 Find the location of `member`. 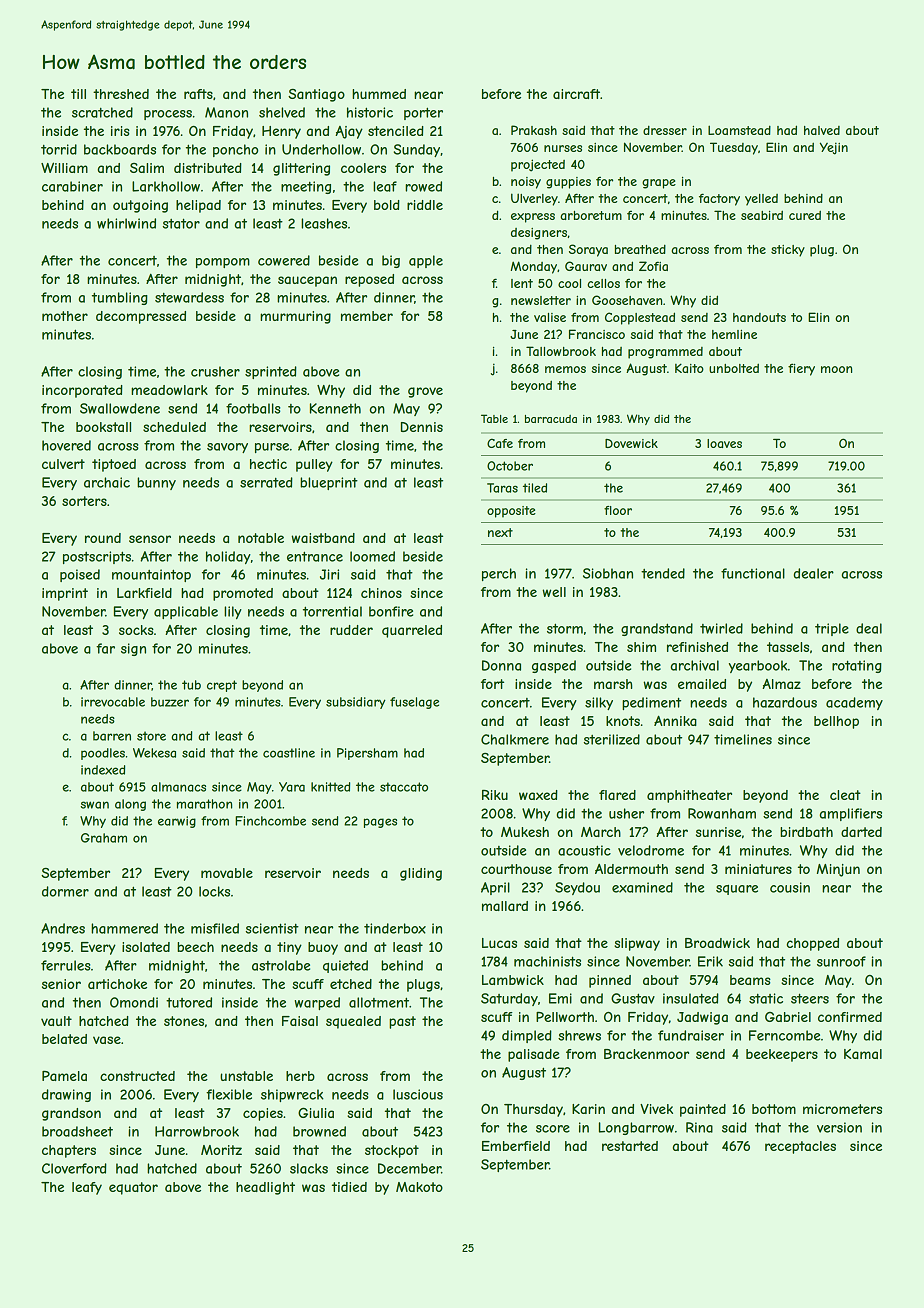

member is located at coordinates (367, 316).
